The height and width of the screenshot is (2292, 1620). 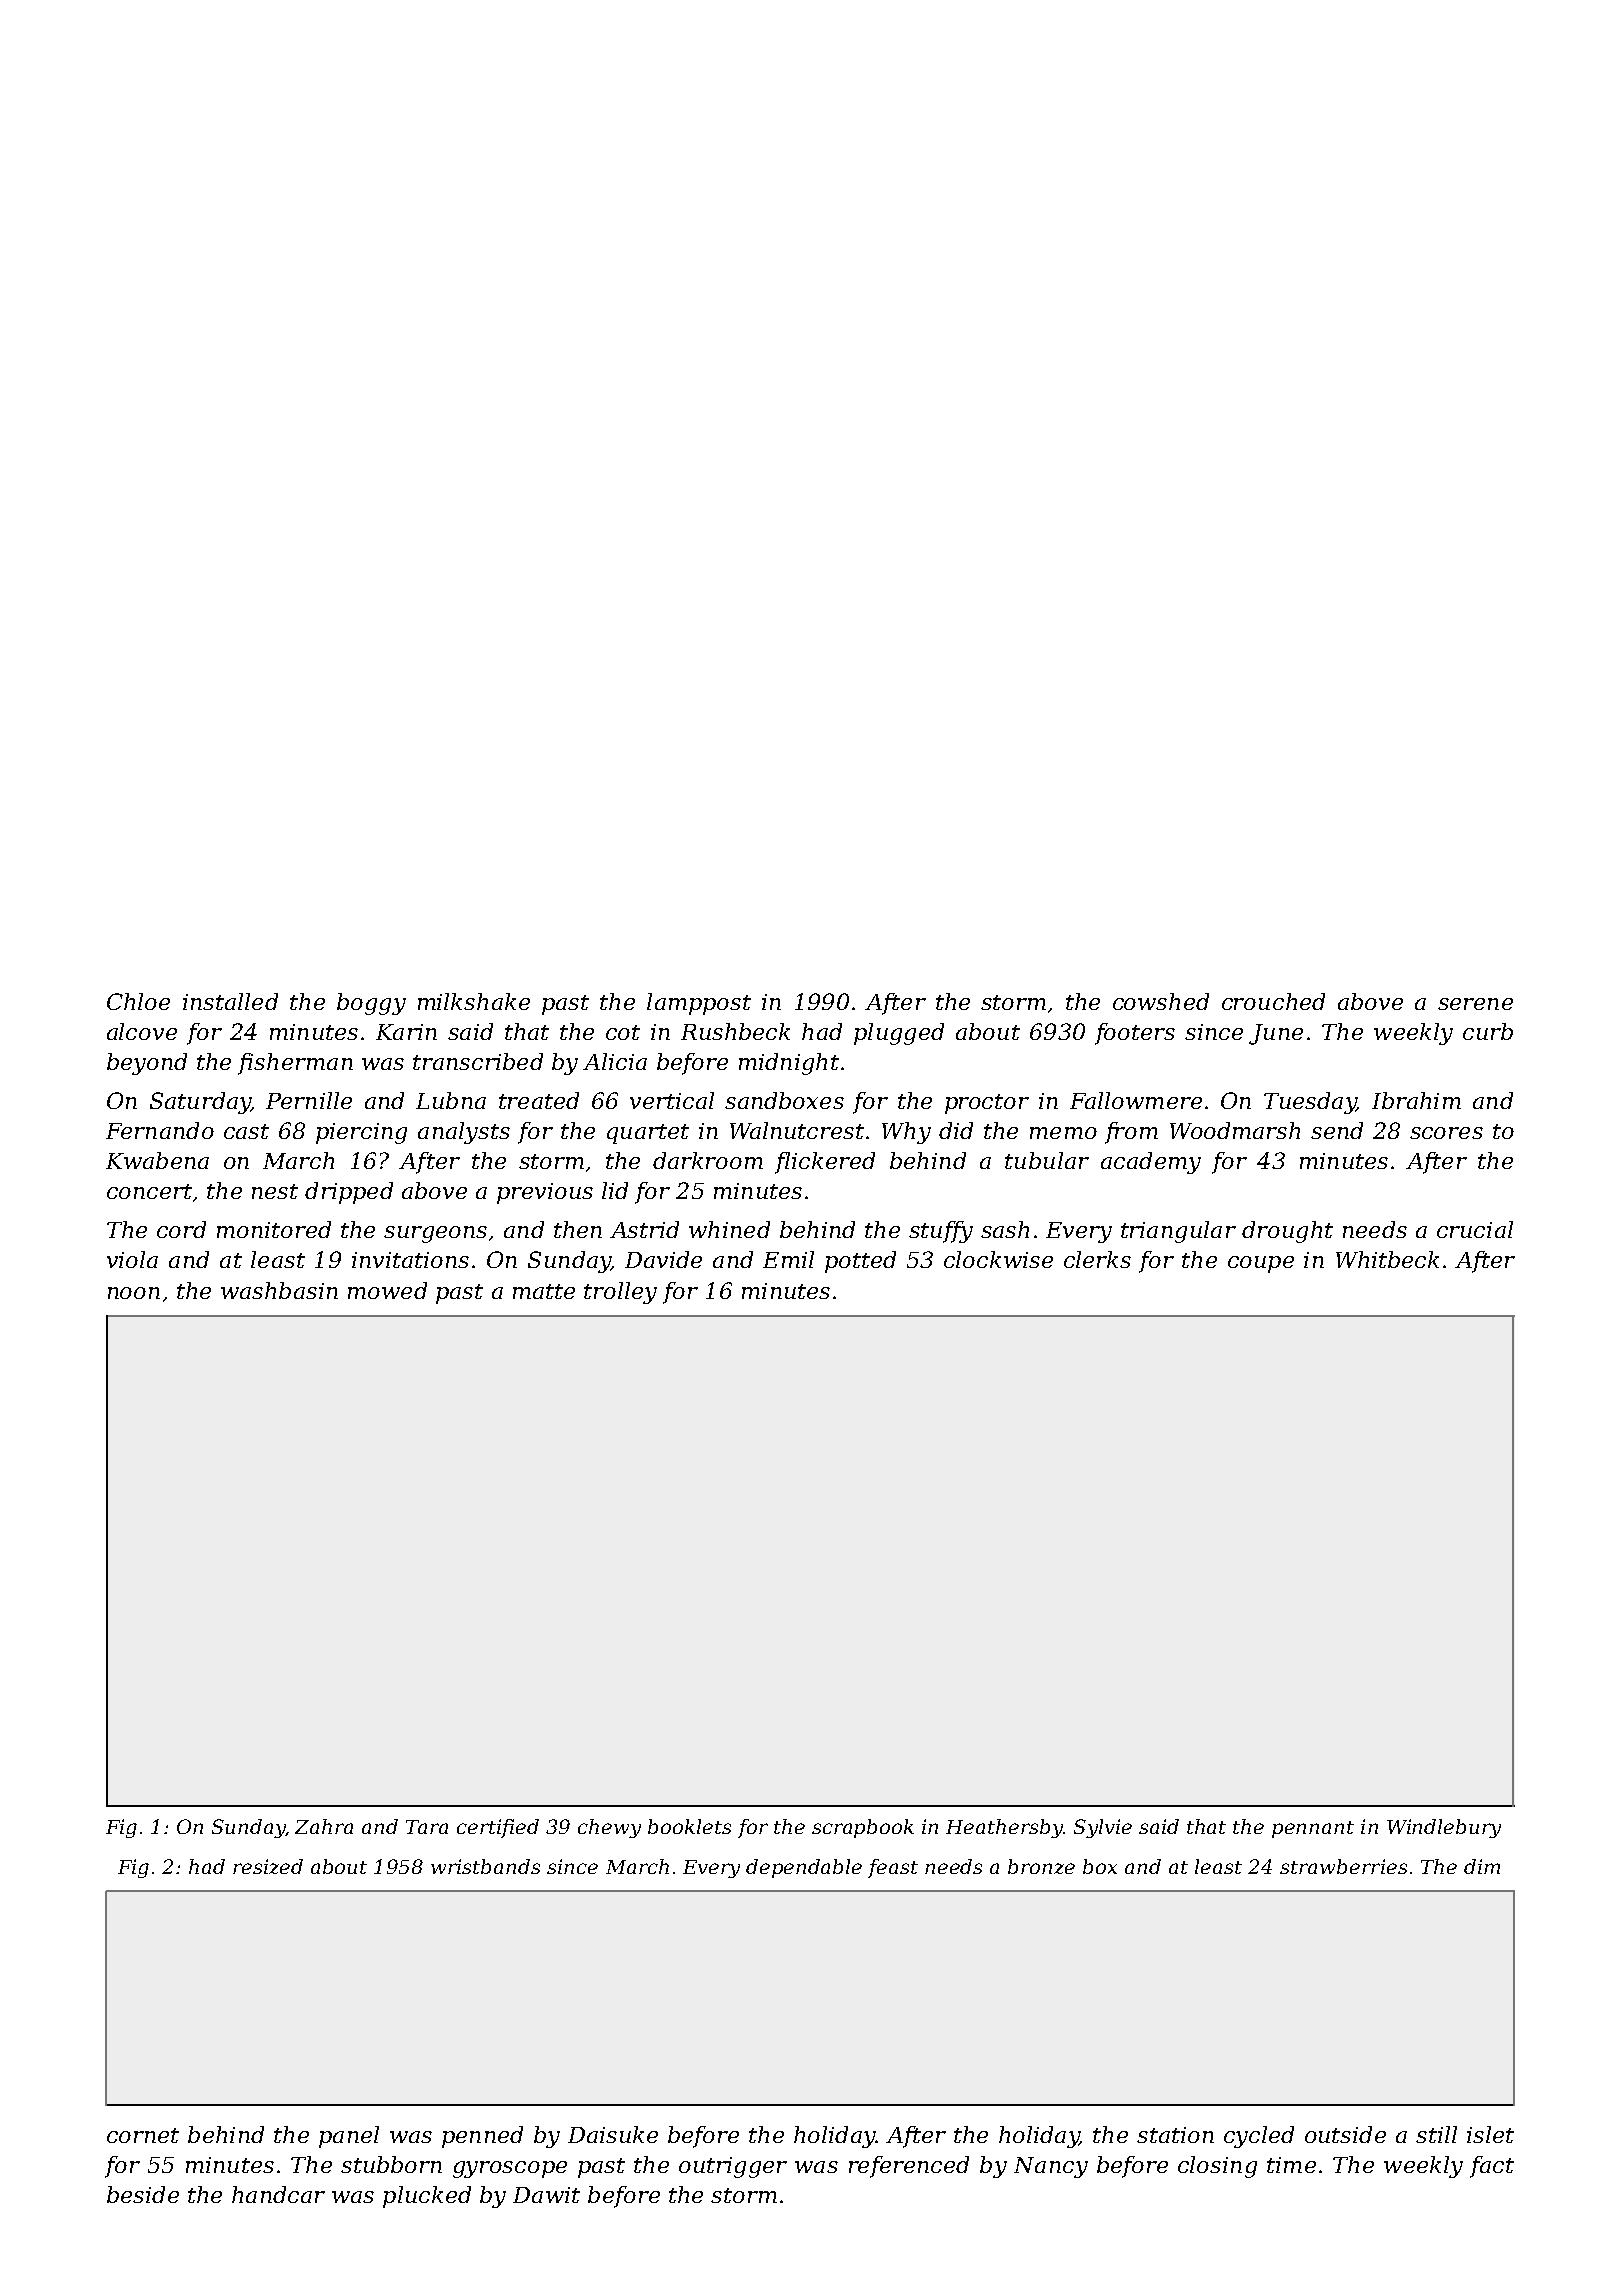 What do you see at coordinates (1041, 1866) in the screenshot?
I see `bronze` at bounding box center [1041, 1866].
